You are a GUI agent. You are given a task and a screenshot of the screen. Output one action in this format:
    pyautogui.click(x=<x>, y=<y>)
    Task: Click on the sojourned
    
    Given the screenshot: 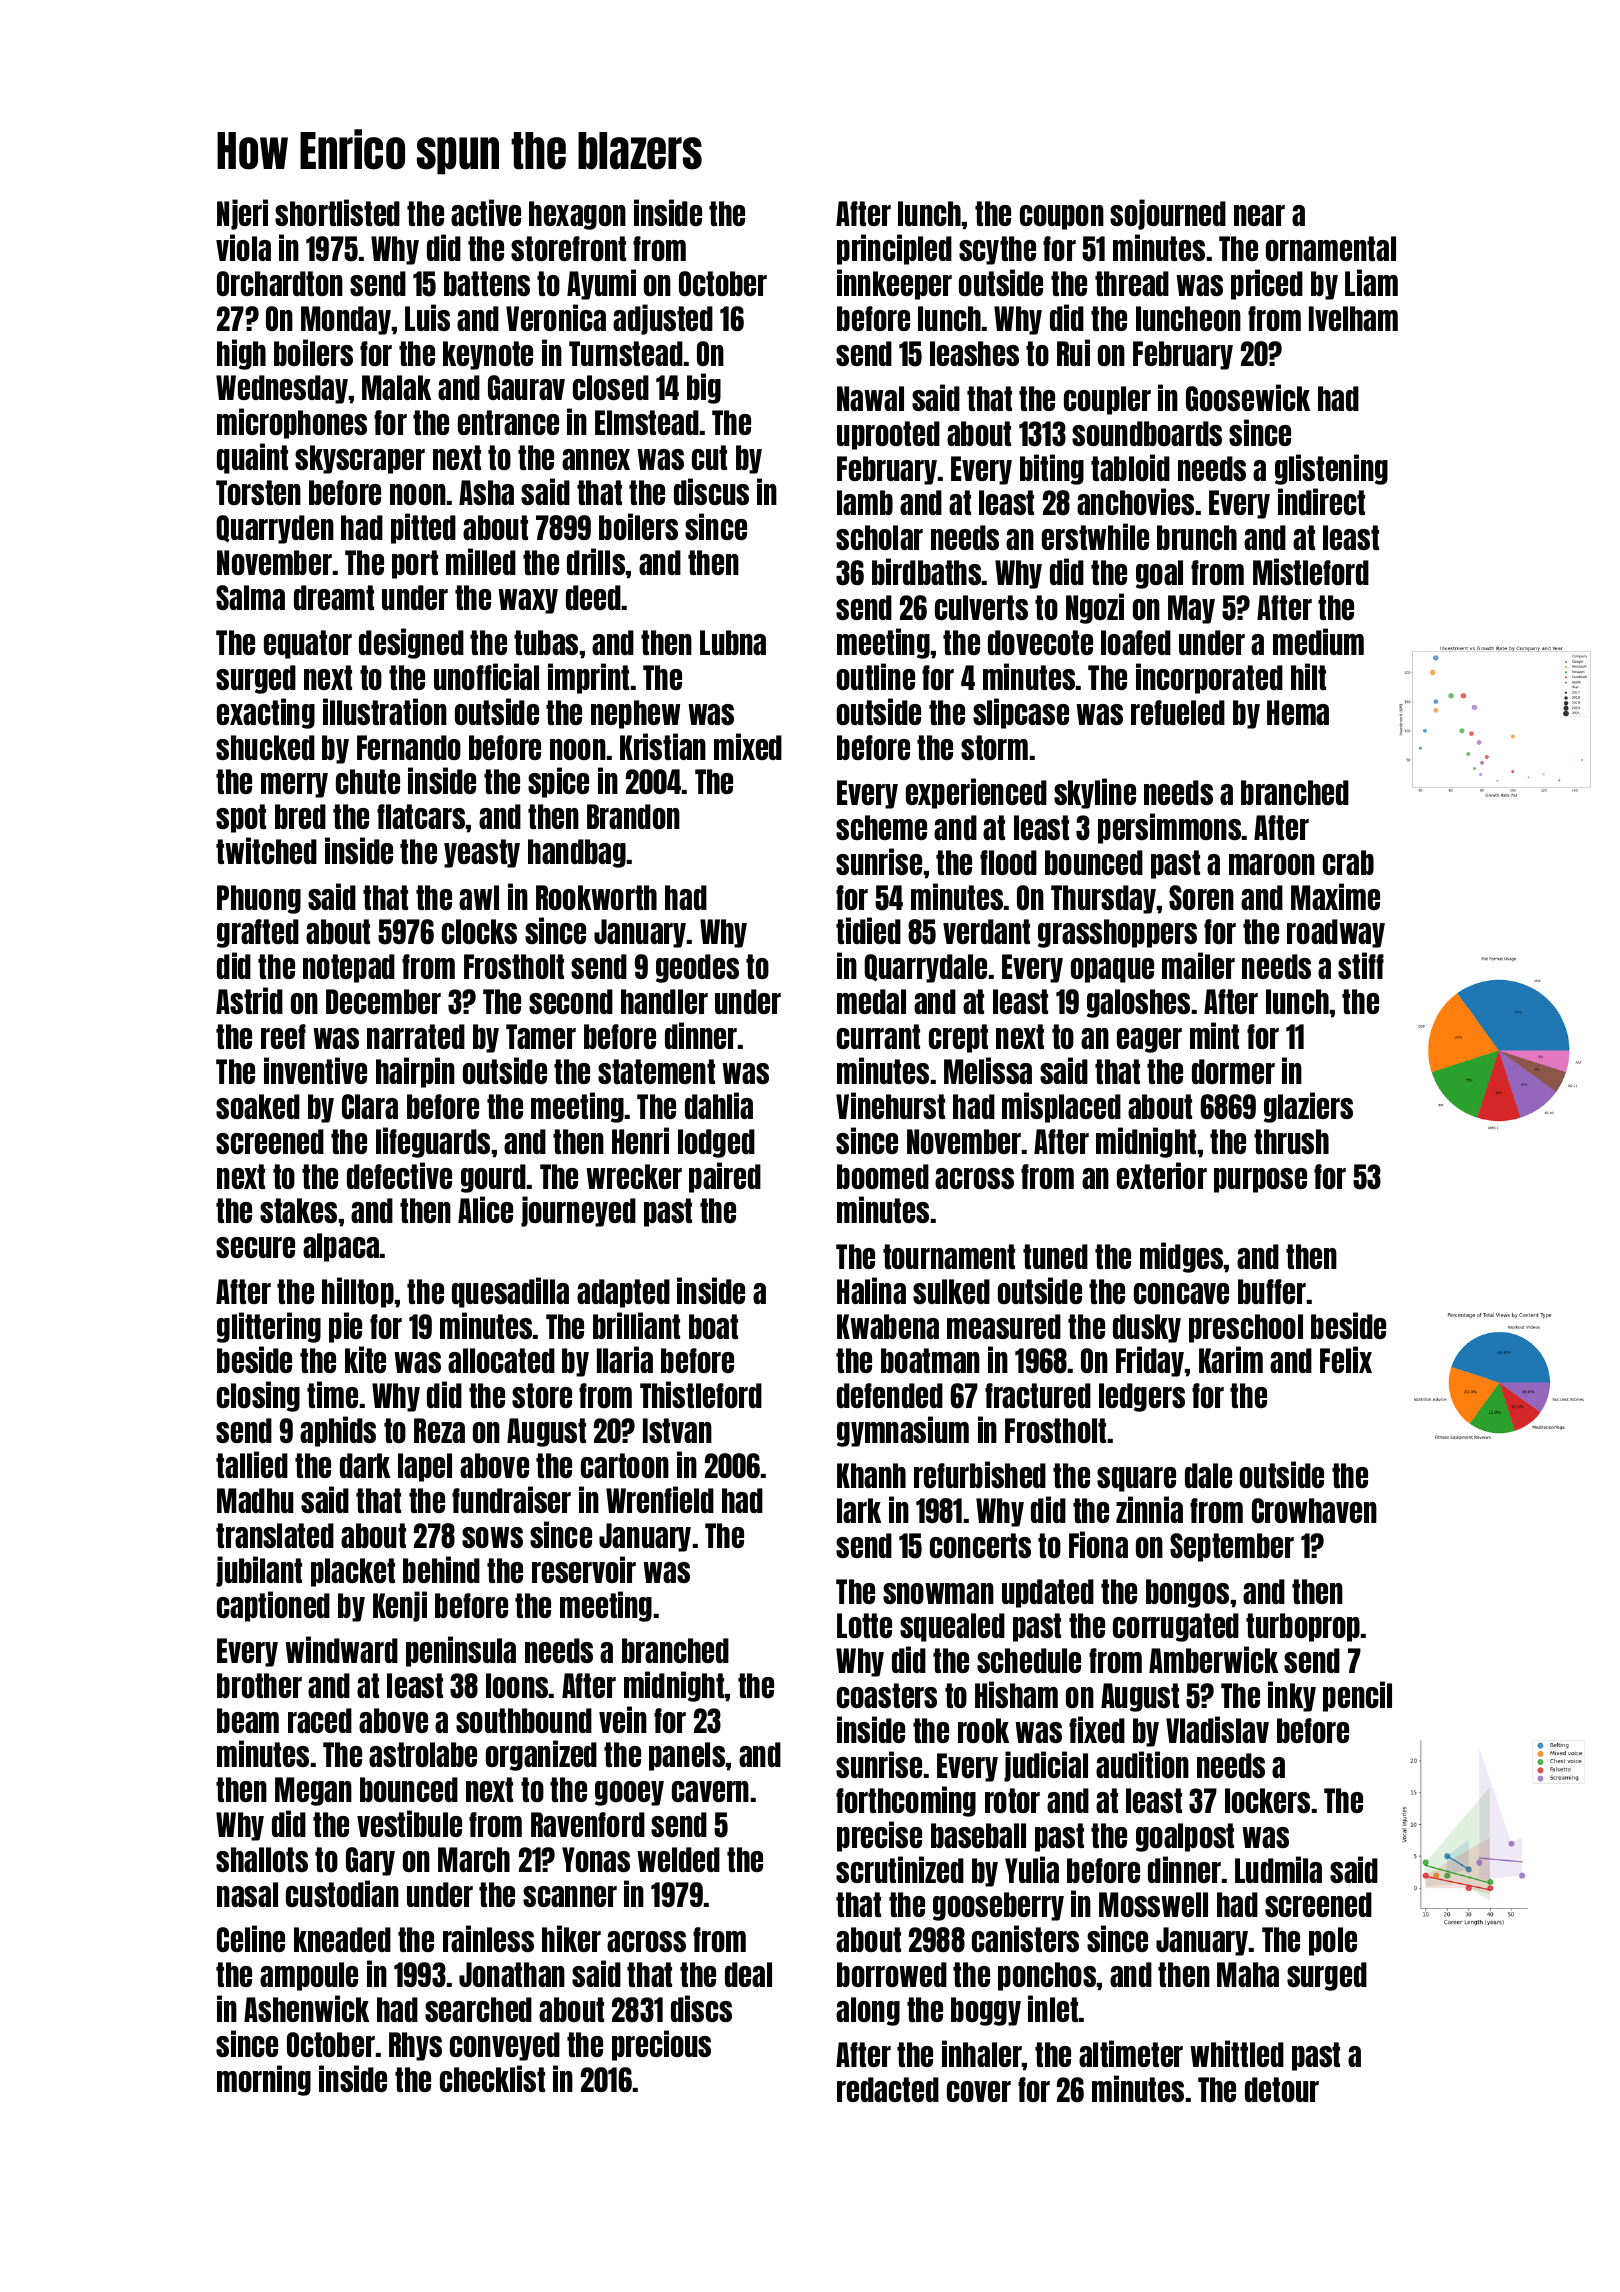 What is the action you would take?
    pyautogui.click(x=1168, y=214)
